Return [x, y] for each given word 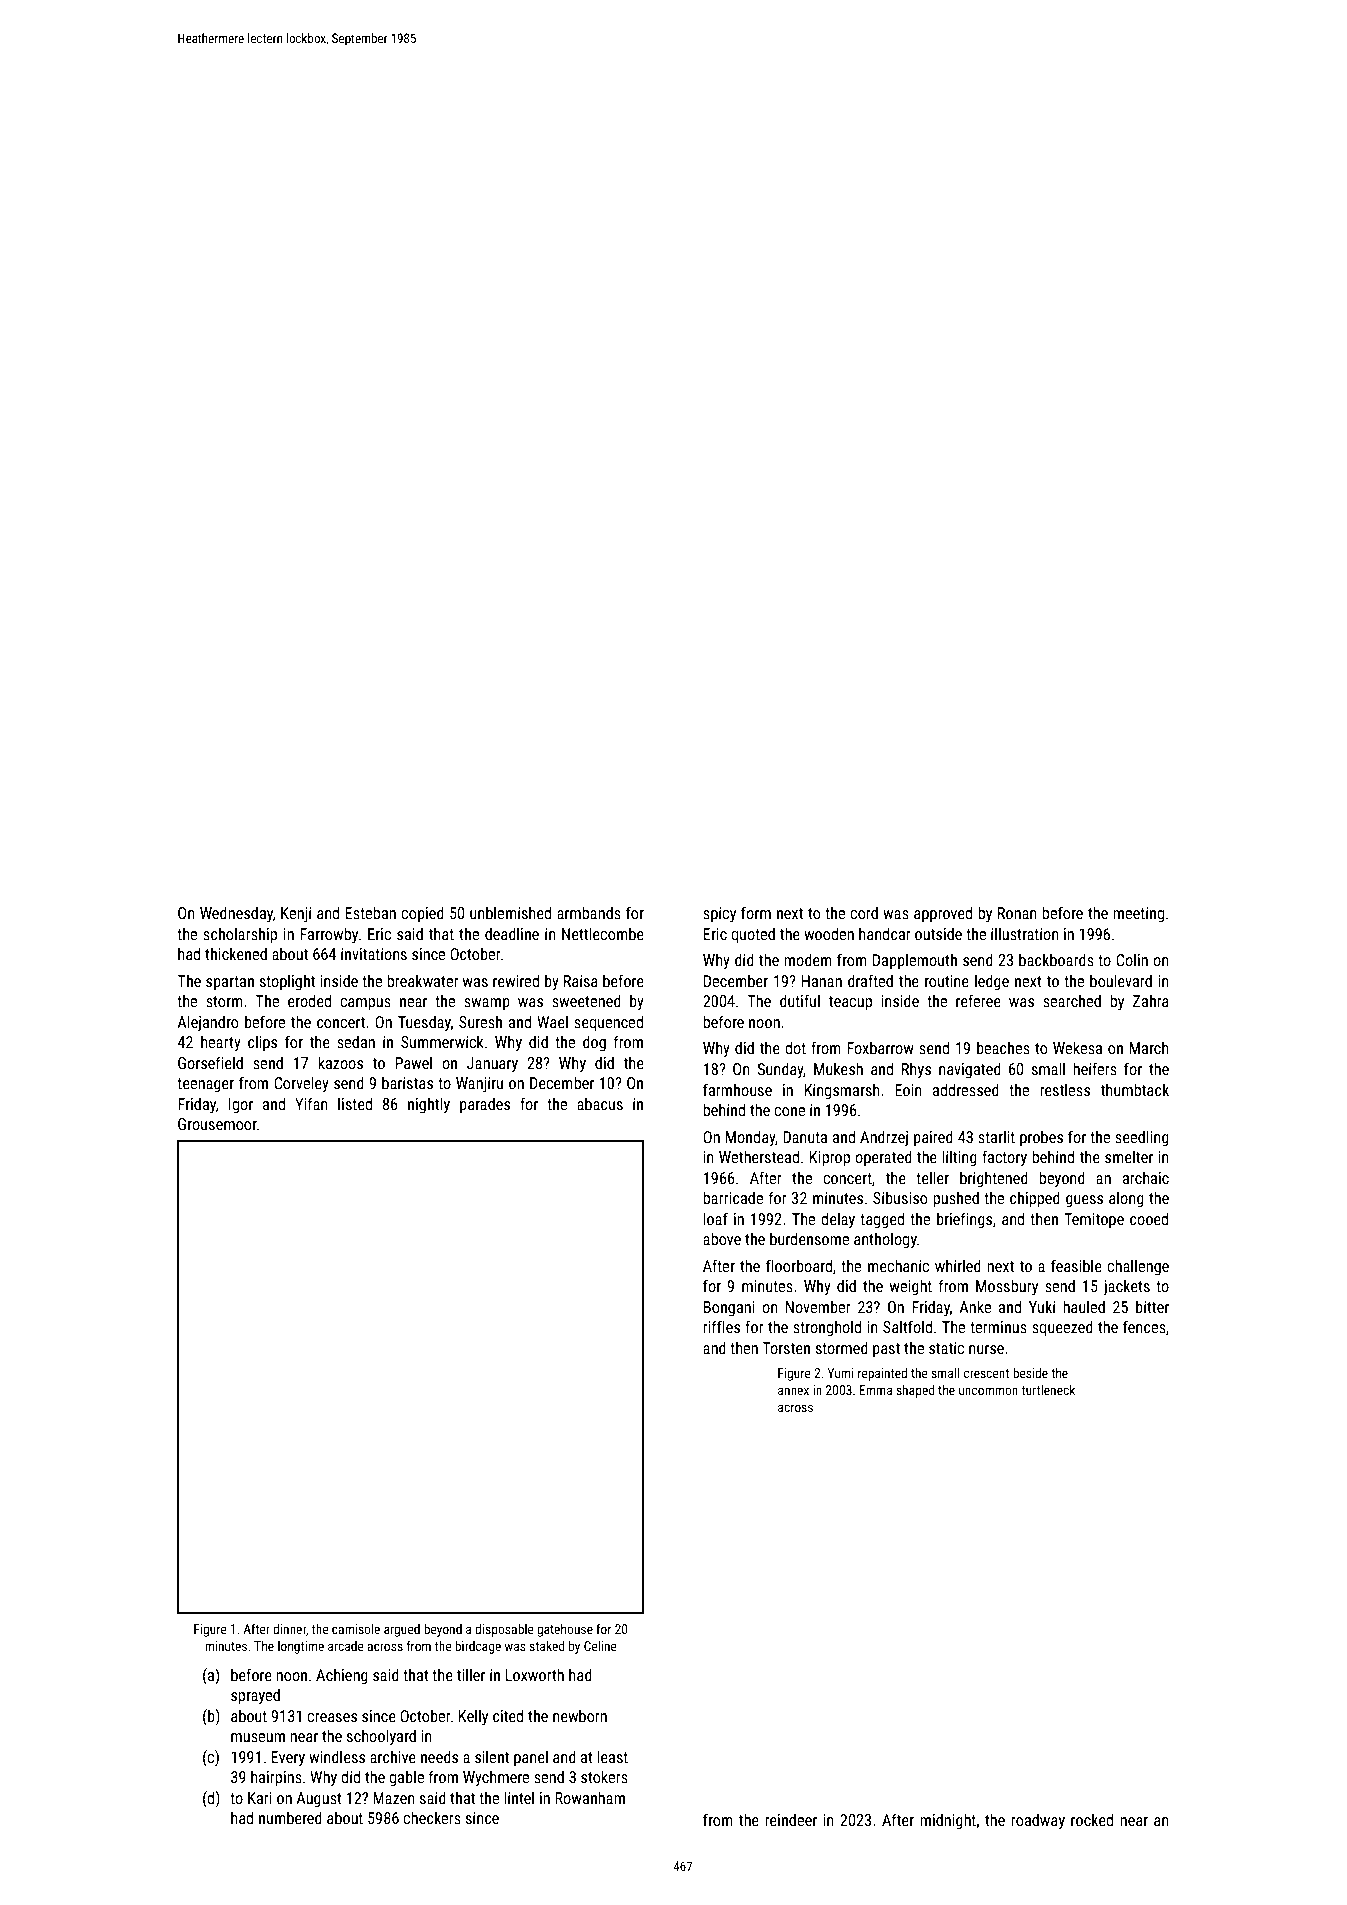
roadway [1038, 1822]
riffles [721, 1326]
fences [1144, 1326]
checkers [432, 1817]
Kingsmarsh [842, 1091]
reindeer [791, 1820]
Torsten [786, 1348]
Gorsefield [210, 1062]
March [1149, 1047]
